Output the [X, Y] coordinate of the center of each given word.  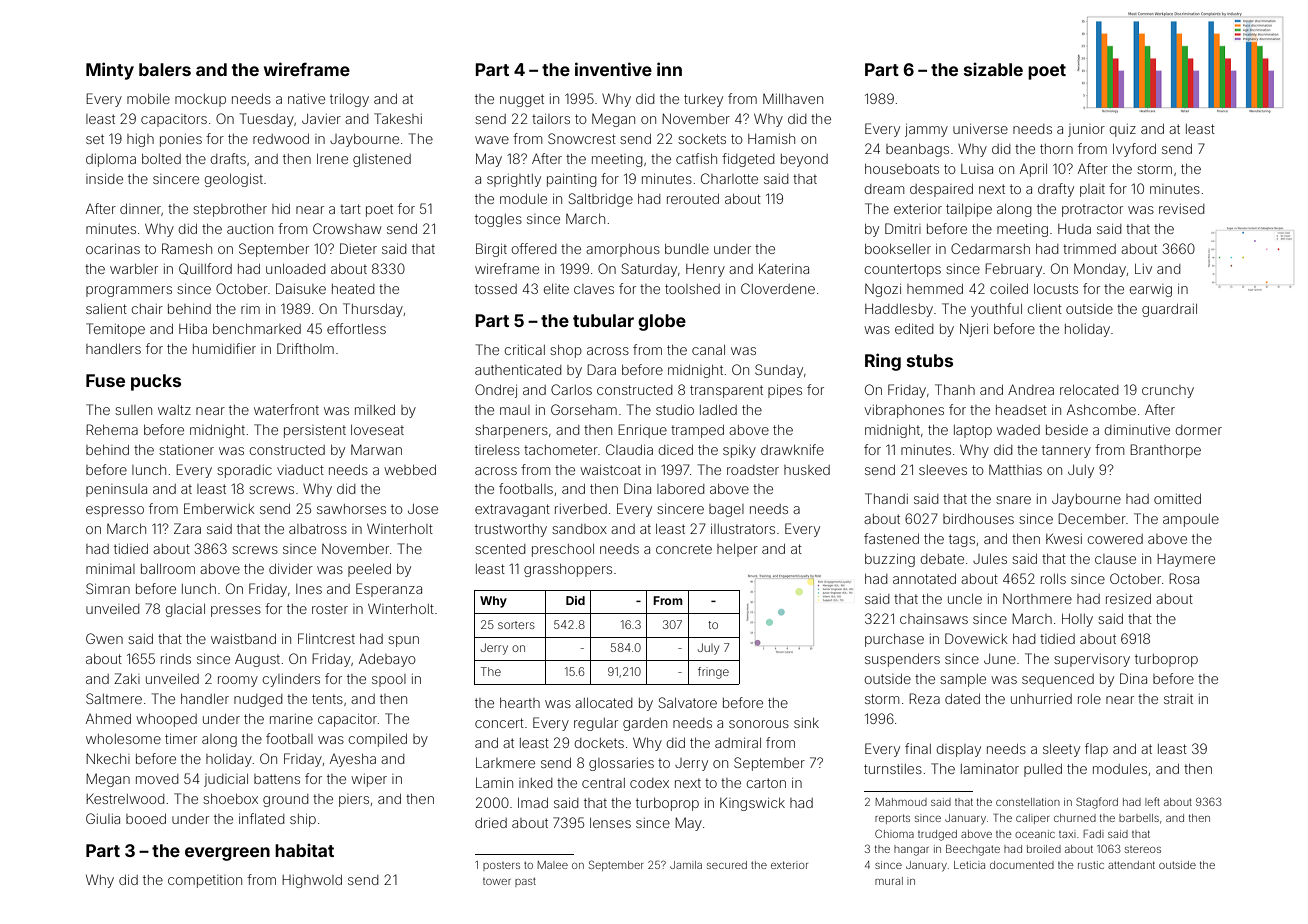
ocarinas [113, 249]
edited [914, 329]
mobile [148, 99]
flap [1096, 750]
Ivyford [1134, 150]
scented [500, 549]
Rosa [1184, 578]
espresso [115, 511]
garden [645, 724]
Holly [1077, 620]
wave [492, 140]
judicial [226, 780]
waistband [243, 639]
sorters [516, 625]
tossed [496, 289]
